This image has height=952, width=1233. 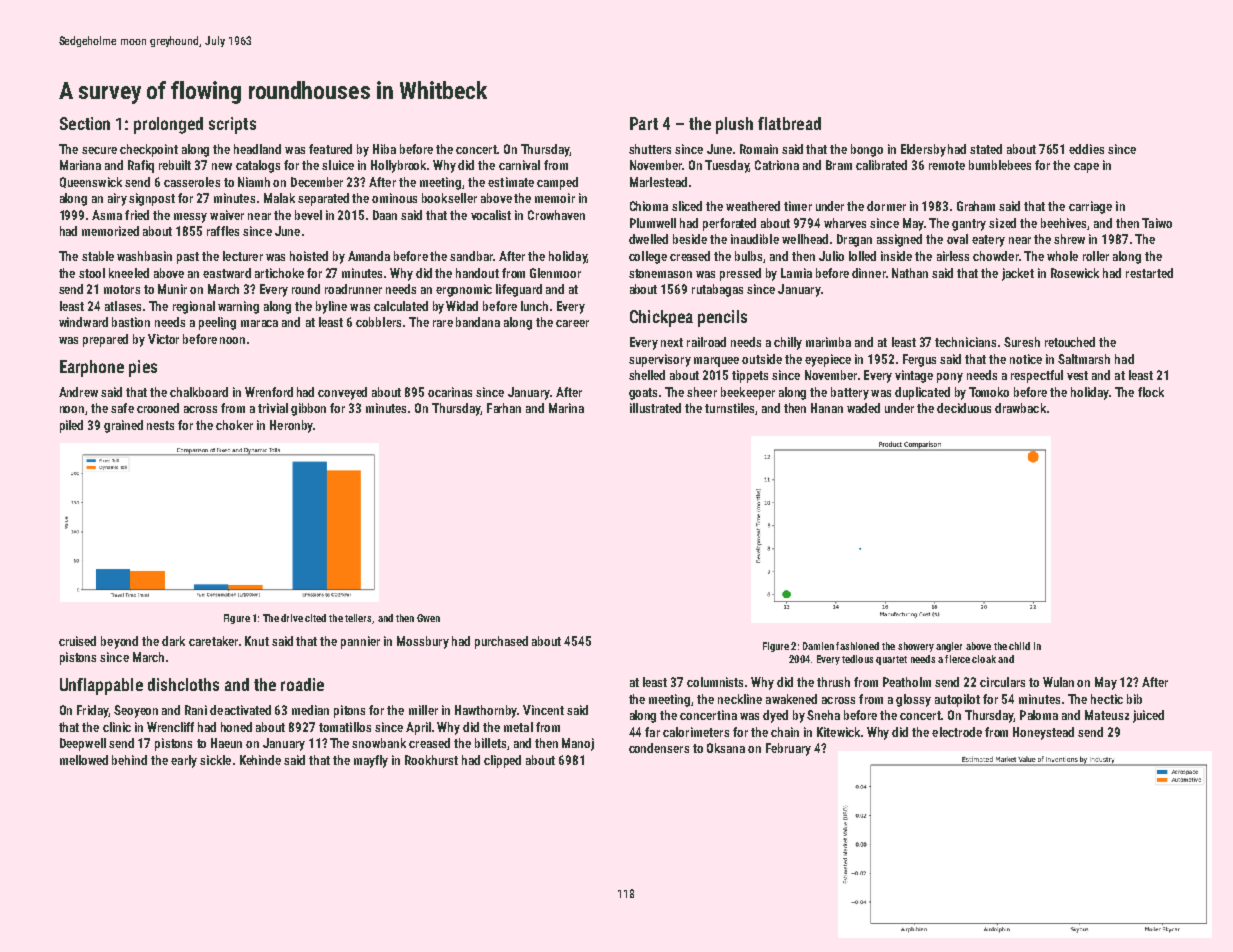 I want to click on ominous, so click(x=394, y=198).
